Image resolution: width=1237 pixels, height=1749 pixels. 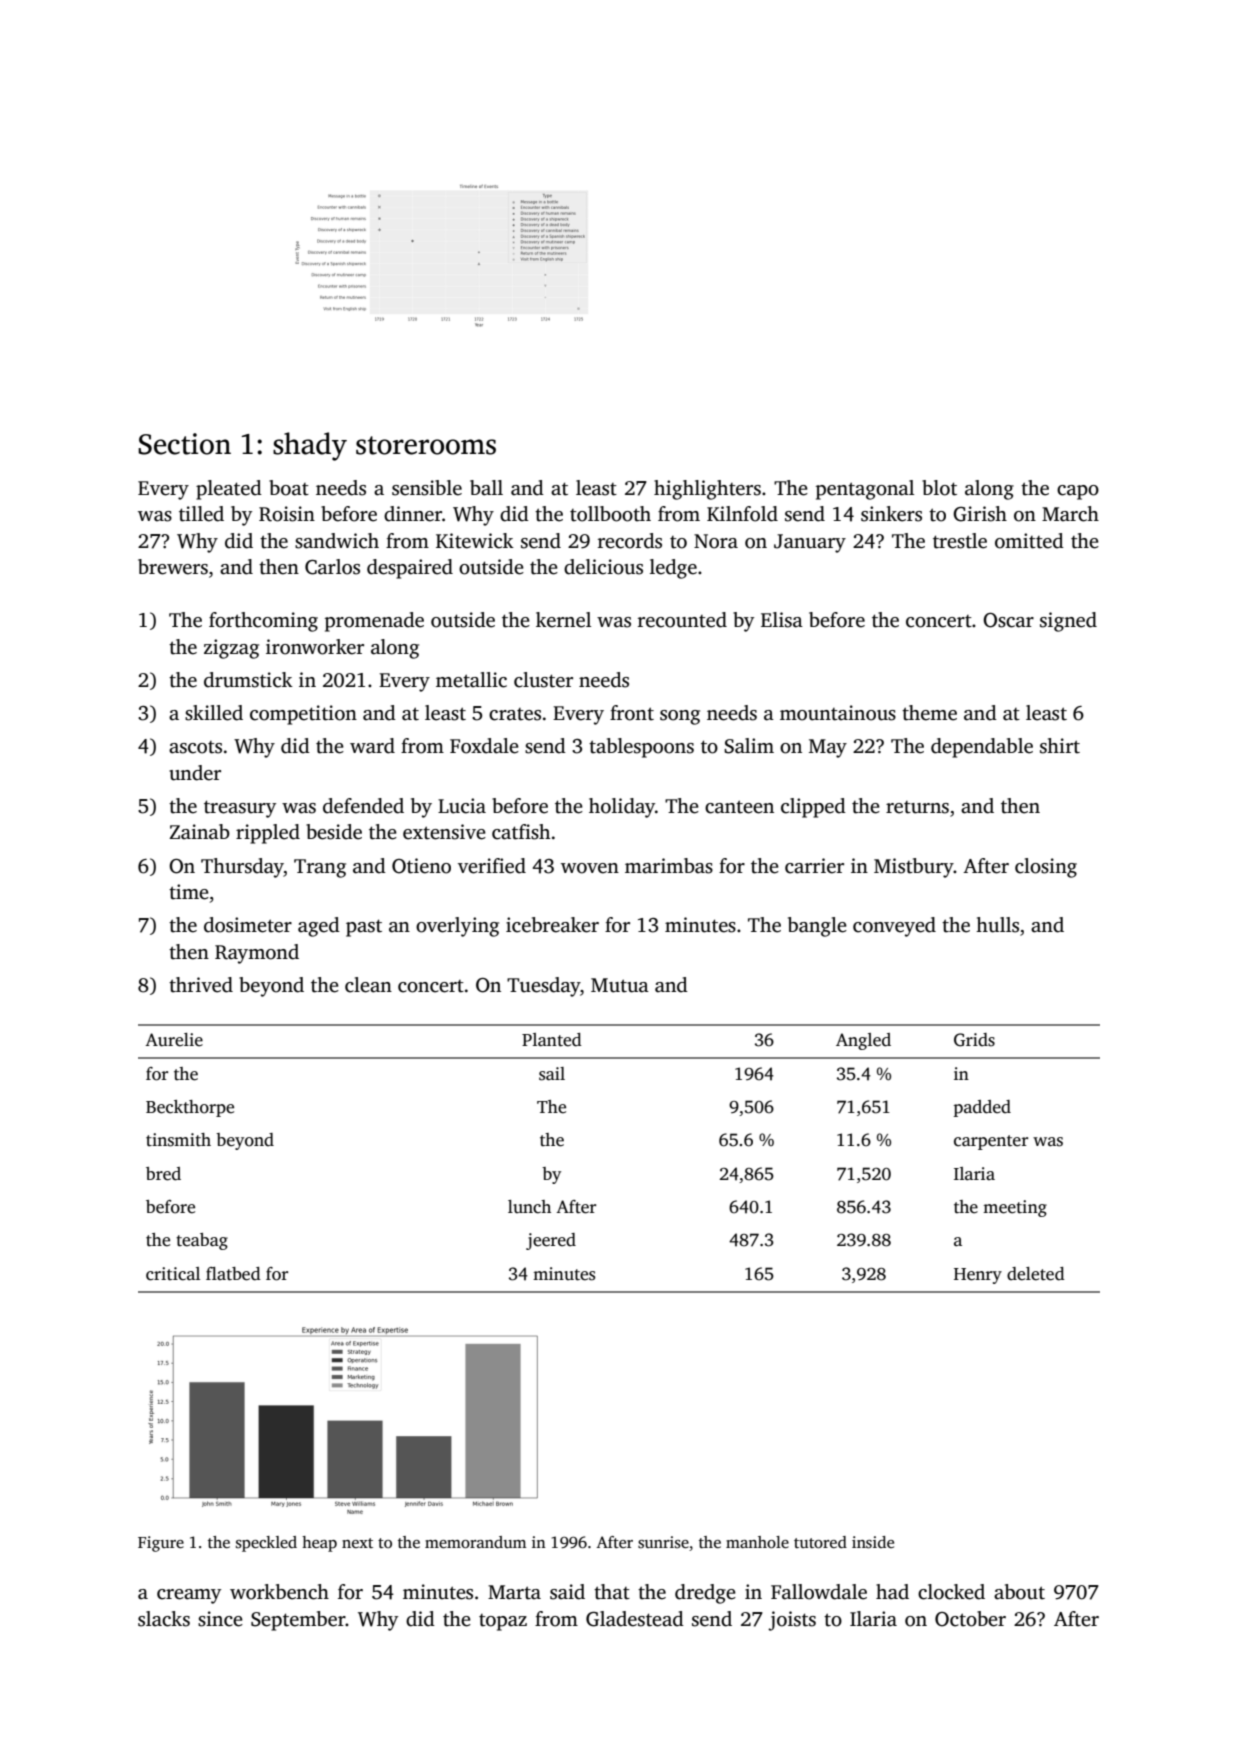 What do you see at coordinates (978, 1276) in the screenshot?
I see `Henry` at bounding box center [978, 1276].
